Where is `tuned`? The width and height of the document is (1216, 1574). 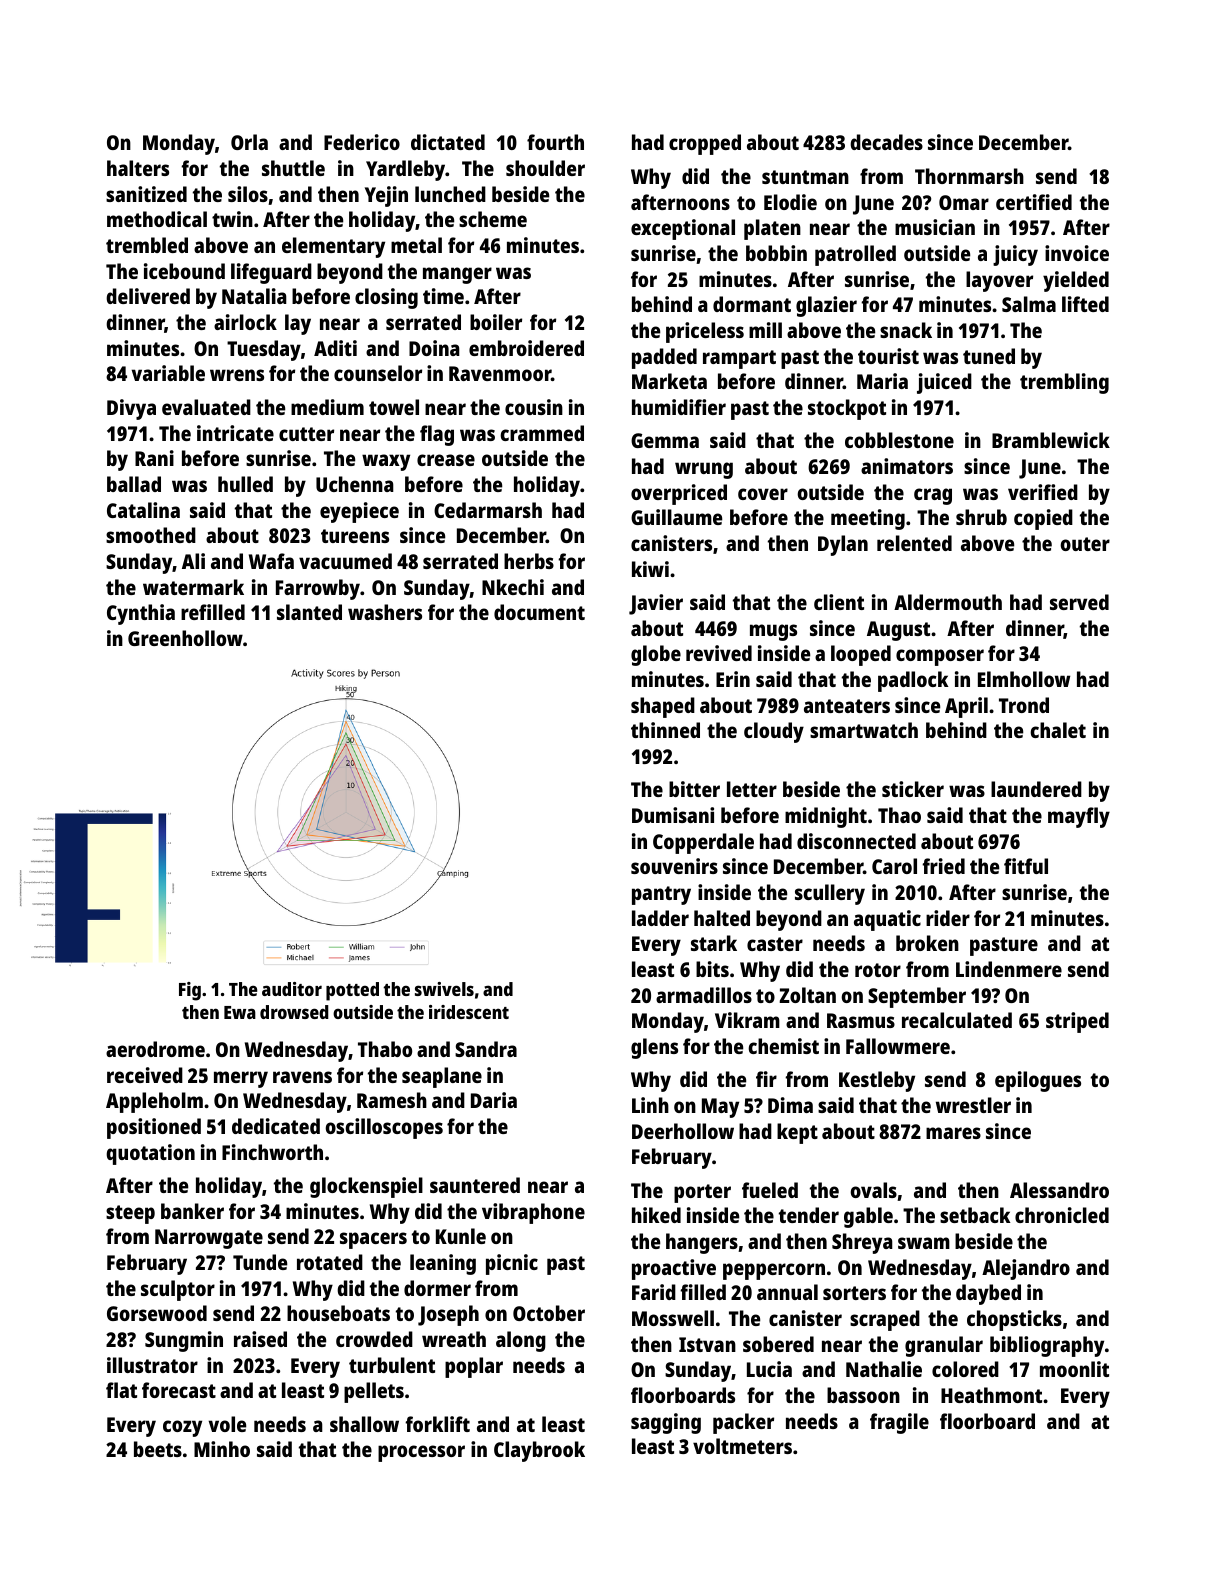
tuned is located at coordinates (989, 356).
